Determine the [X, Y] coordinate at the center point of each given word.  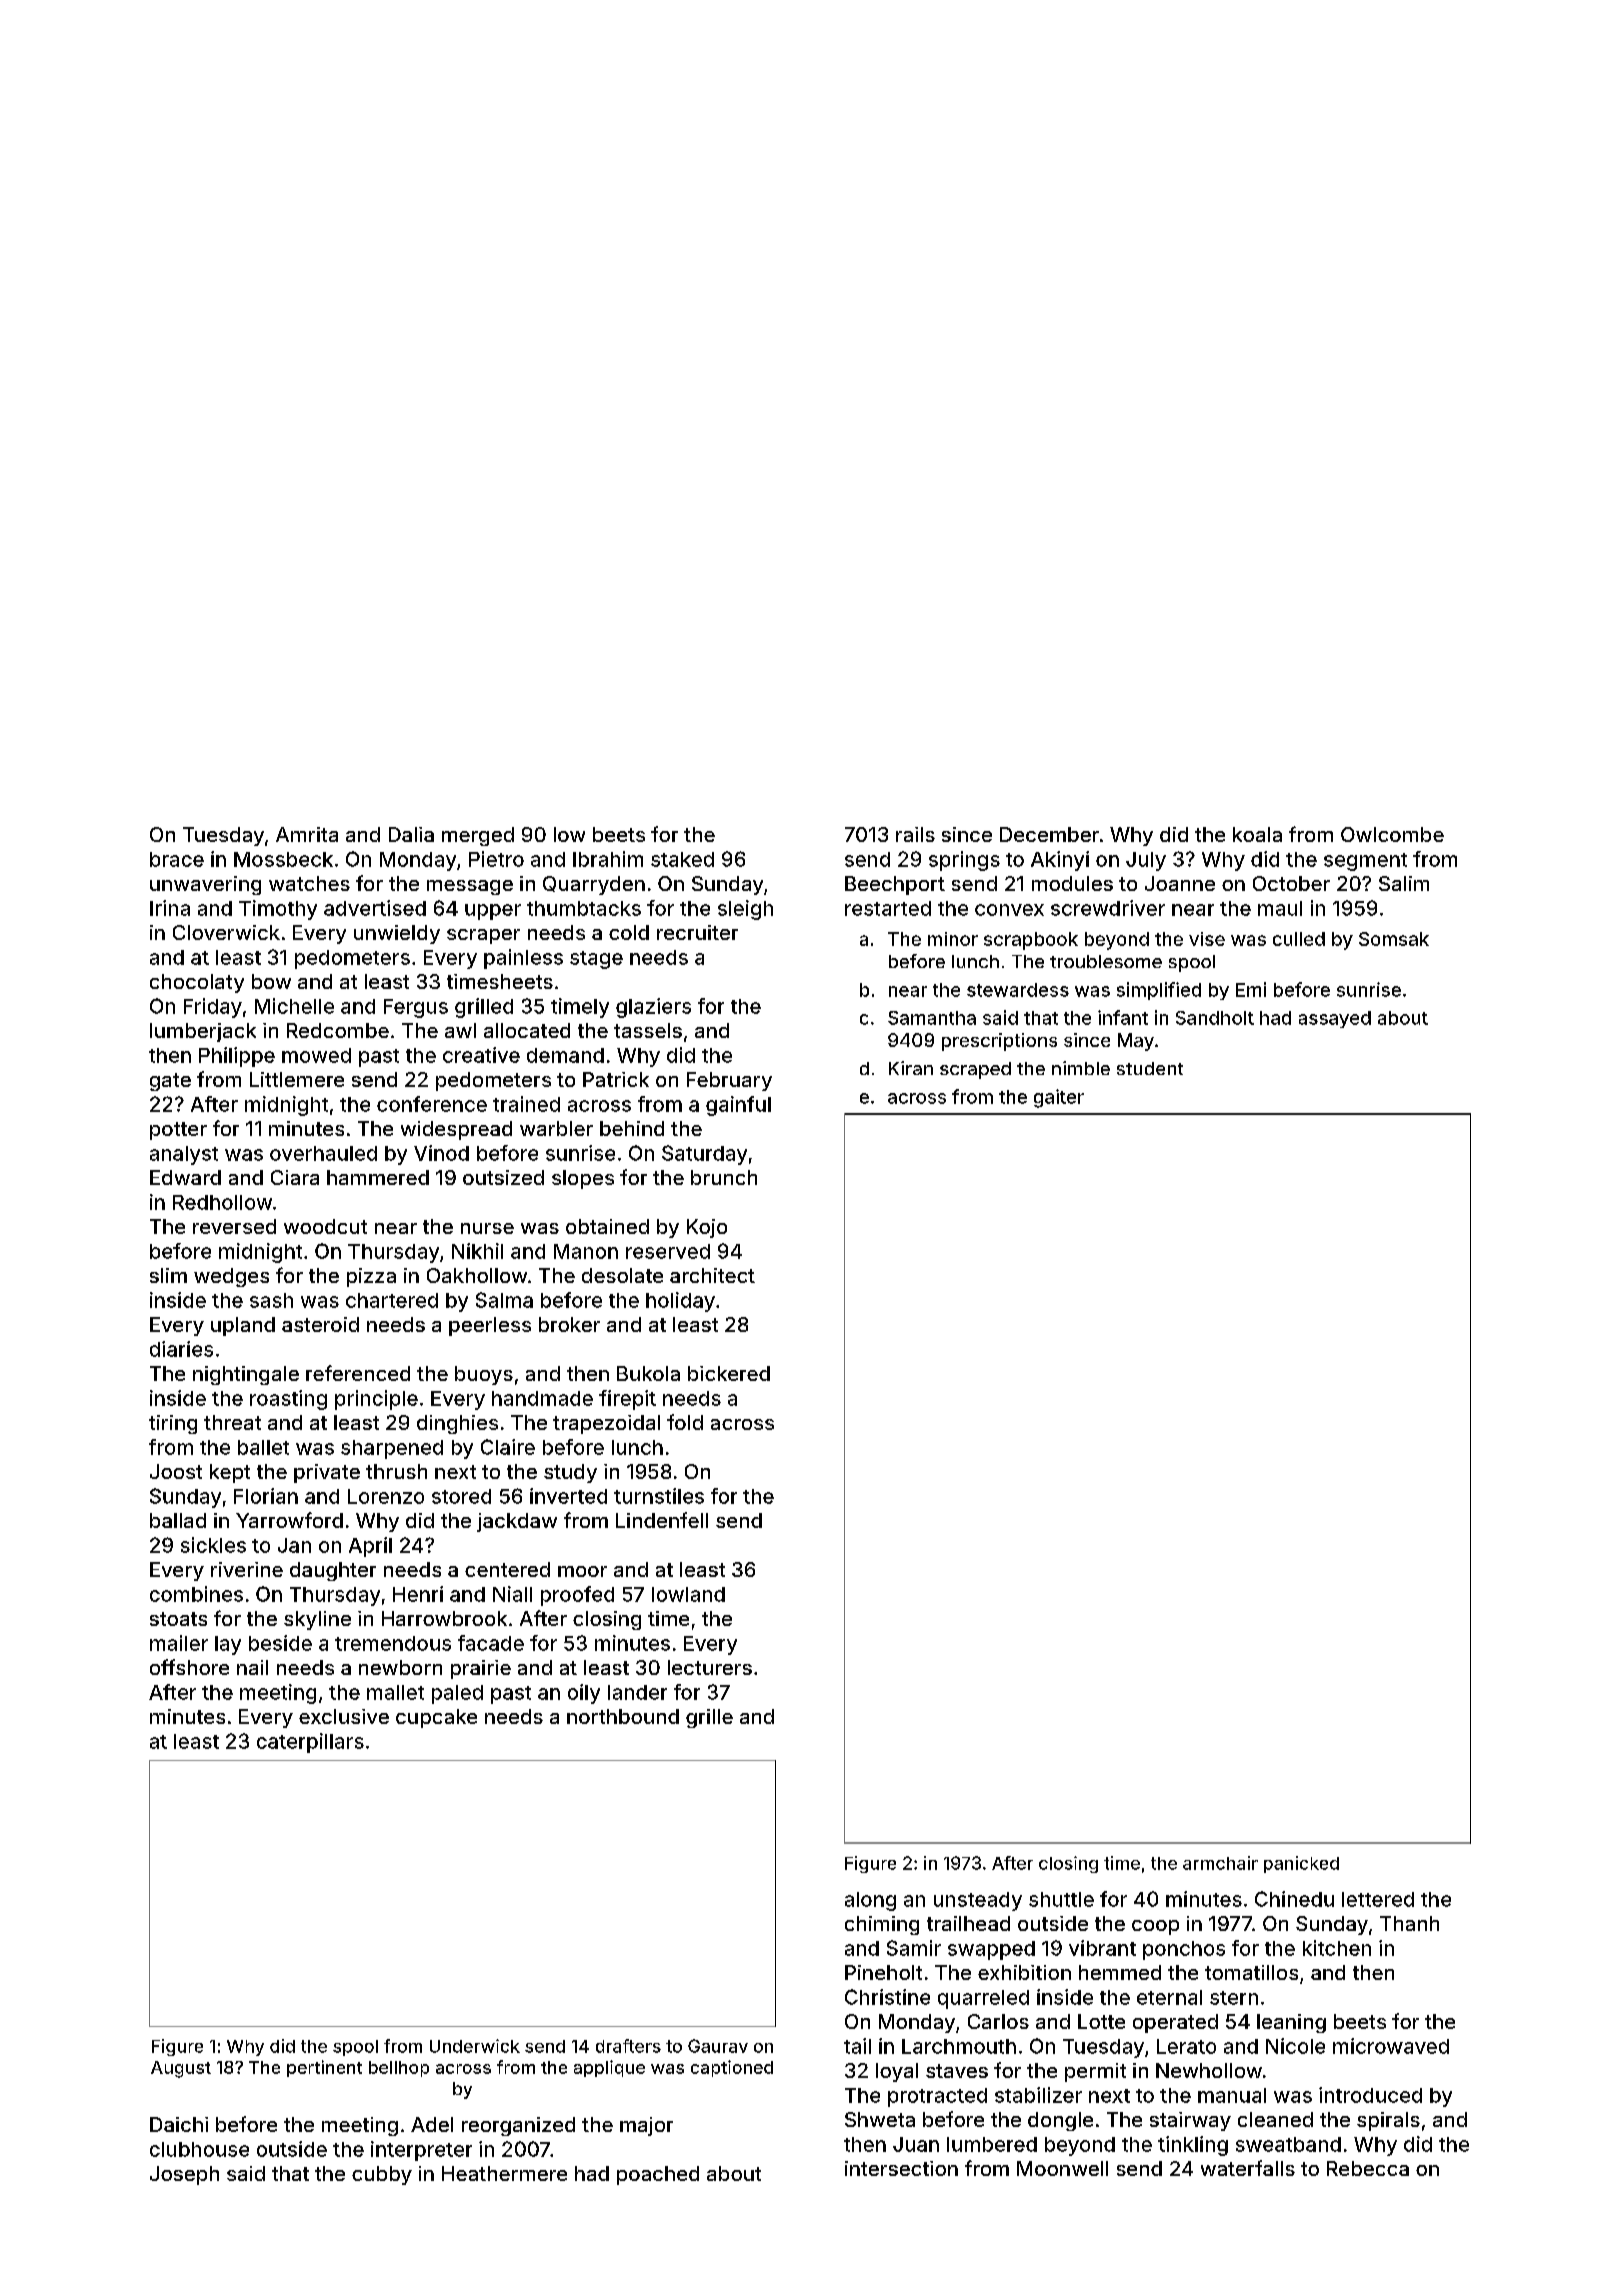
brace [177, 859]
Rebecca [1368, 2168]
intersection [901, 2168]
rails [915, 834]
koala [1257, 834]
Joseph [184, 2175]
